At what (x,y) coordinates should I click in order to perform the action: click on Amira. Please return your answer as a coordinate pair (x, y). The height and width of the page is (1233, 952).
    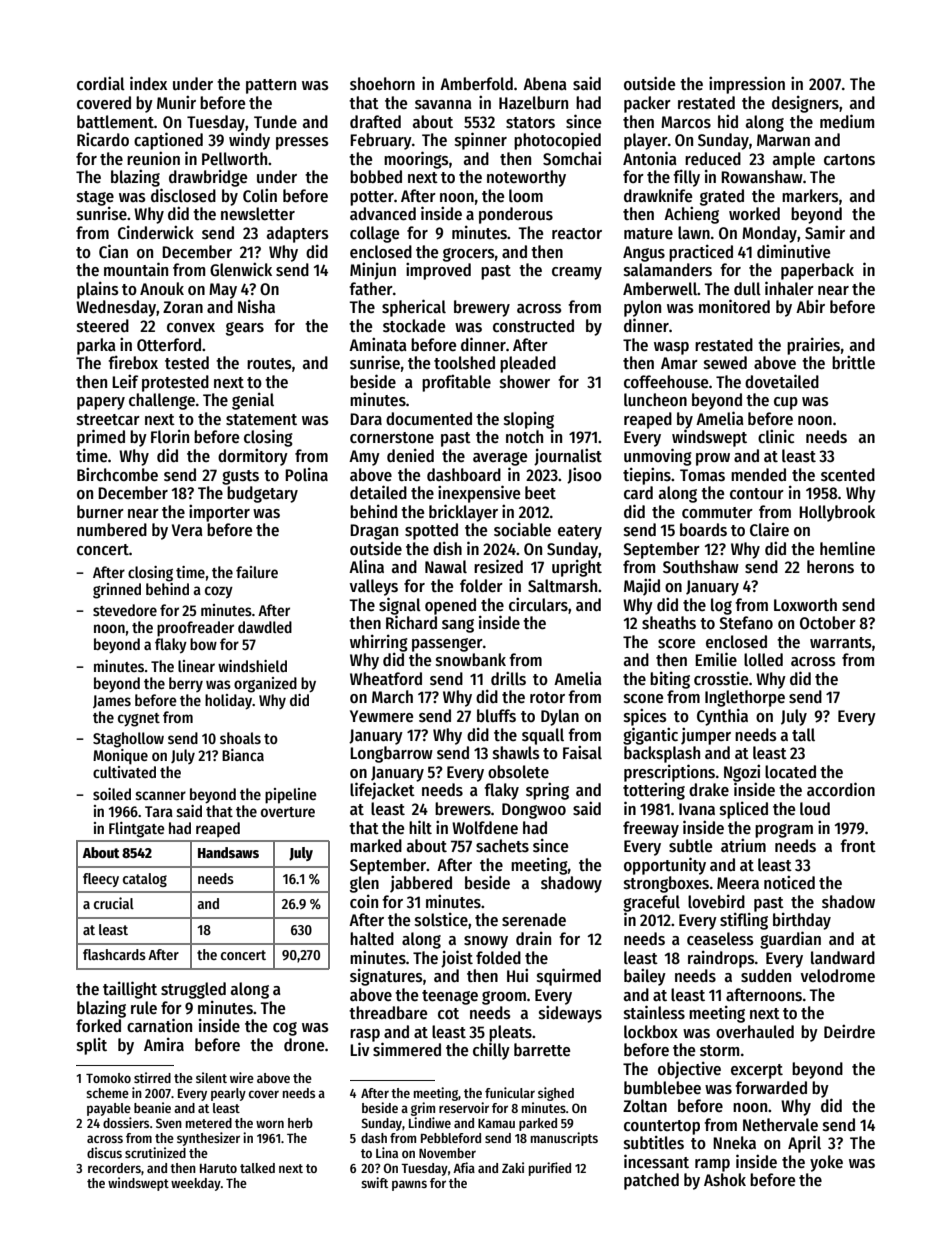
    Looking at the image, I should click on (164, 1044).
